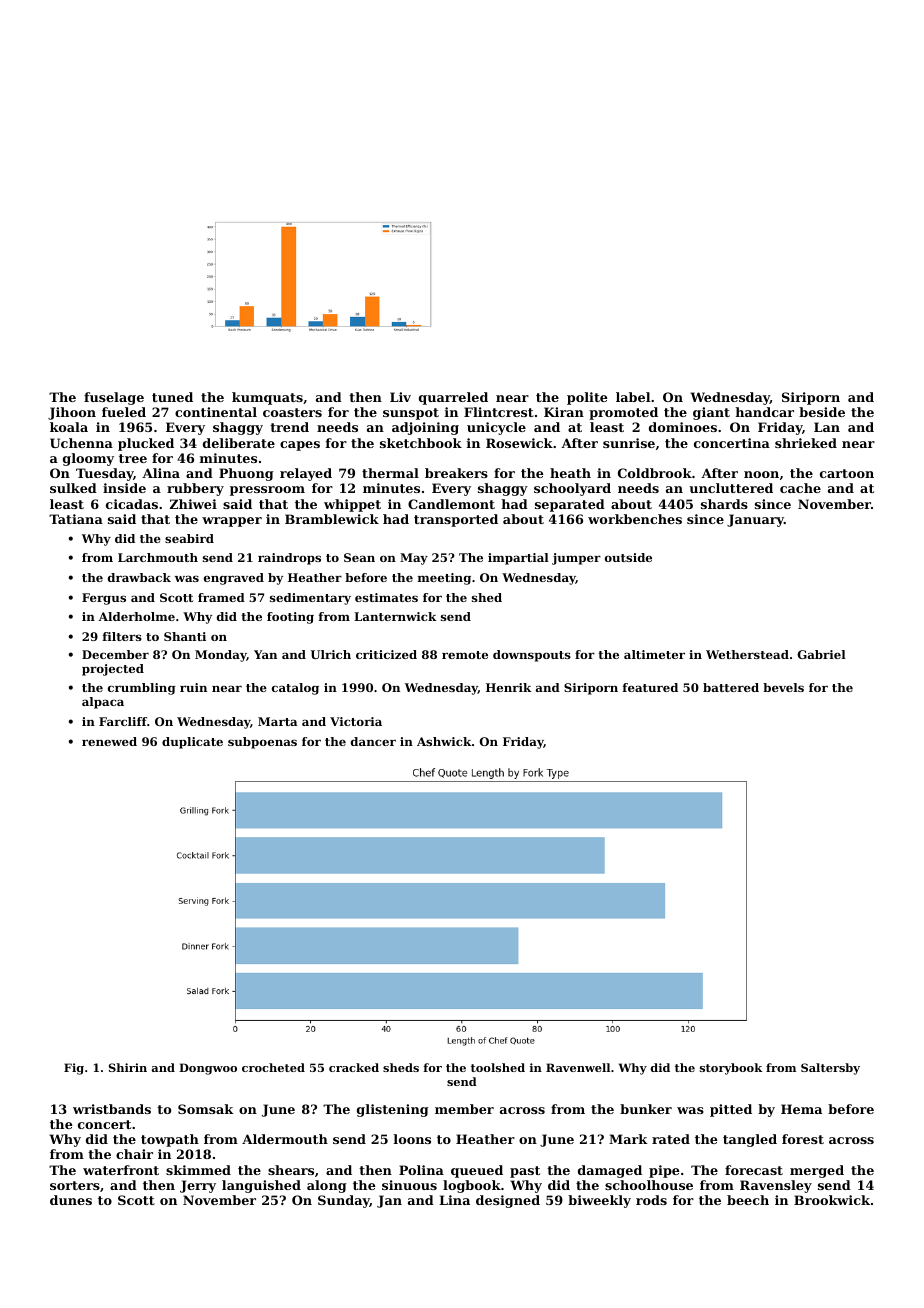 This page has width=924, height=1308. I want to click on downspouts, so click(532, 656).
